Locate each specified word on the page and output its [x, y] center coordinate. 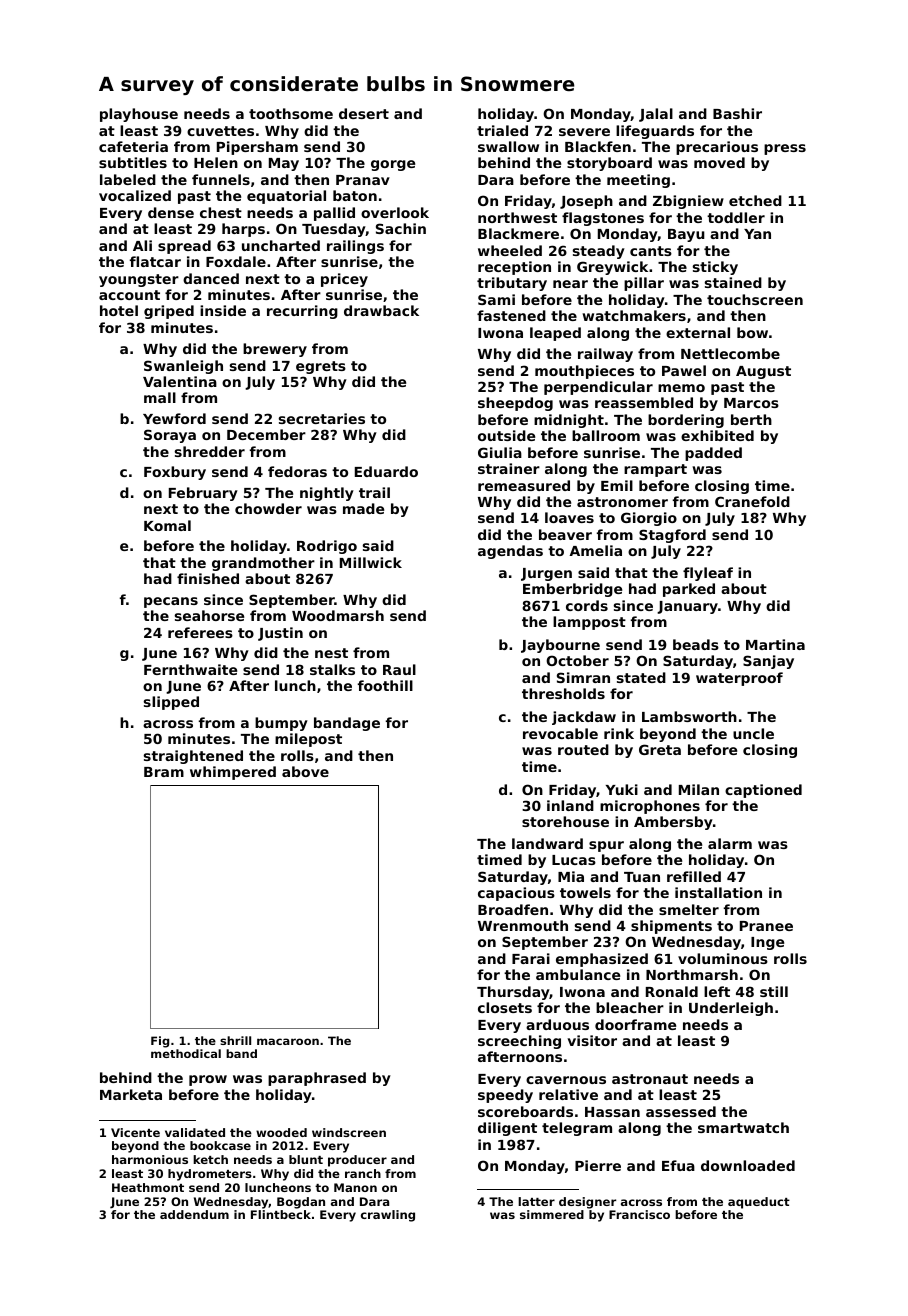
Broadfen [513, 909]
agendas [510, 552]
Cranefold [752, 501]
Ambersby [673, 823]
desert [364, 113]
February [203, 494]
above [305, 771]
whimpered [233, 773]
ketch [210, 1159]
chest [221, 212]
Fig [160, 1042]
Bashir [737, 113]
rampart [655, 470]
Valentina [180, 381]
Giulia [500, 452]
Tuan [642, 877]
